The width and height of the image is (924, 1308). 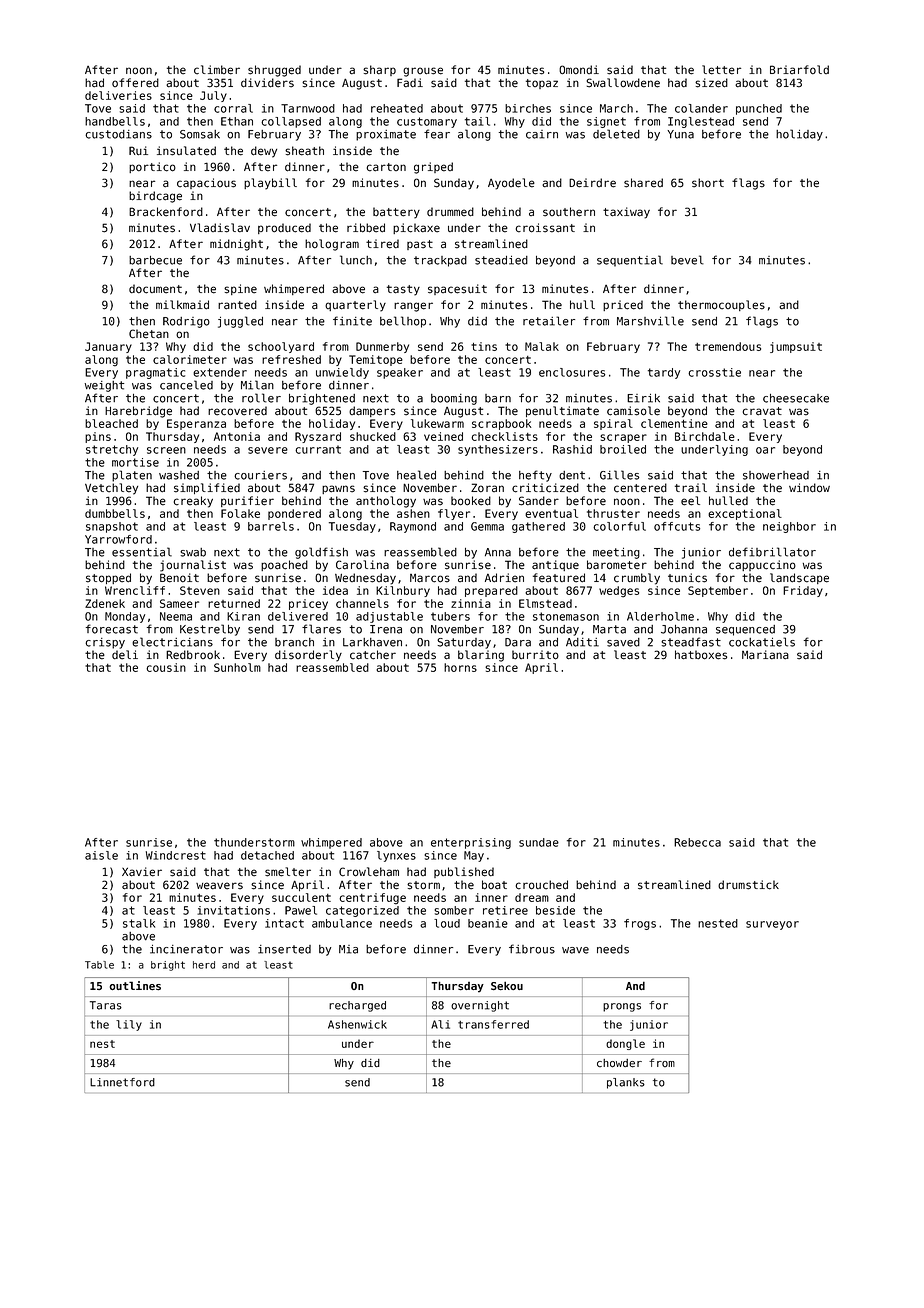 I want to click on shrugged, so click(x=274, y=71).
